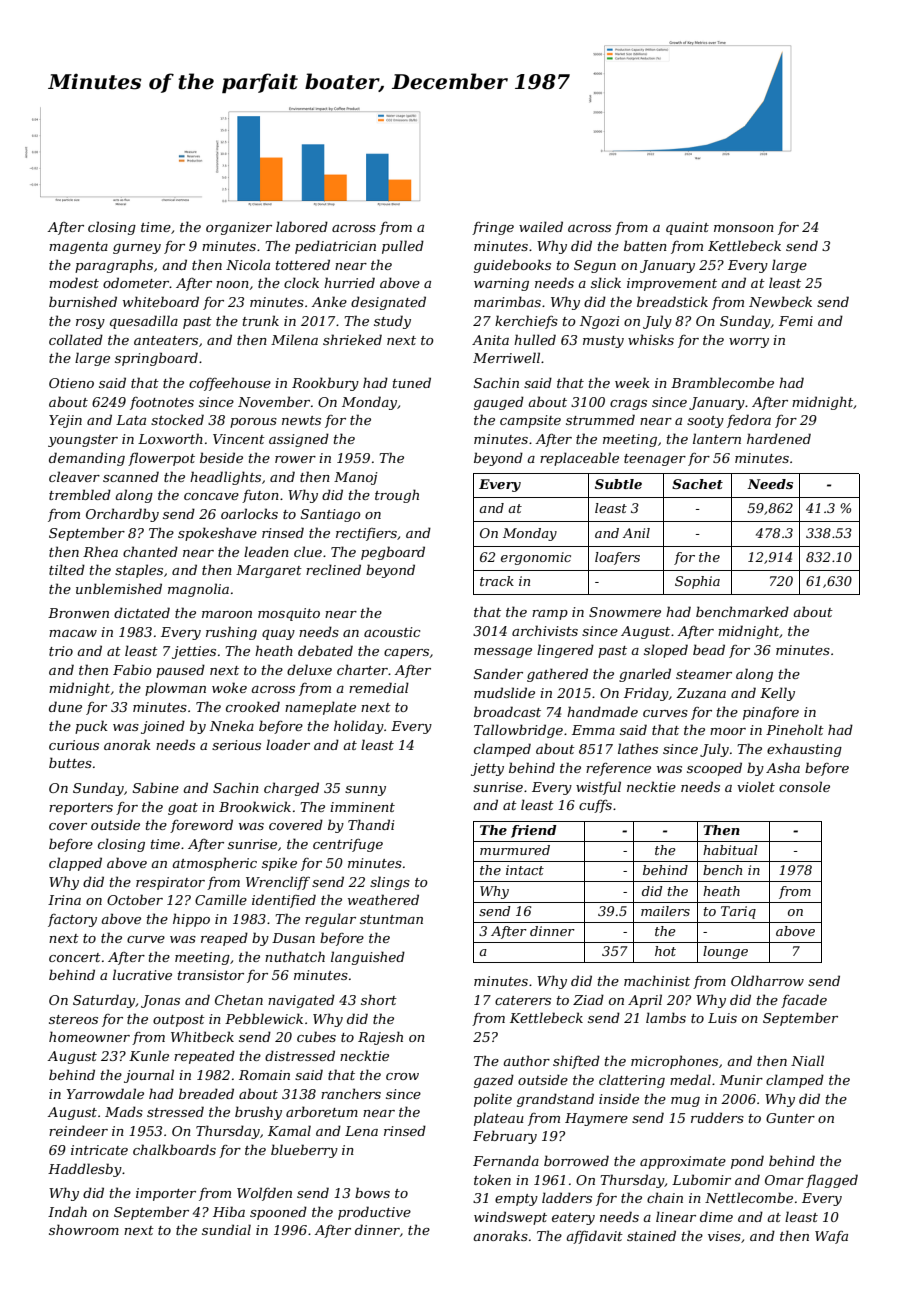 This screenshot has height=1316, width=908. What do you see at coordinates (74, 282) in the screenshot?
I see `modest` at bounding box center [74, 282].
